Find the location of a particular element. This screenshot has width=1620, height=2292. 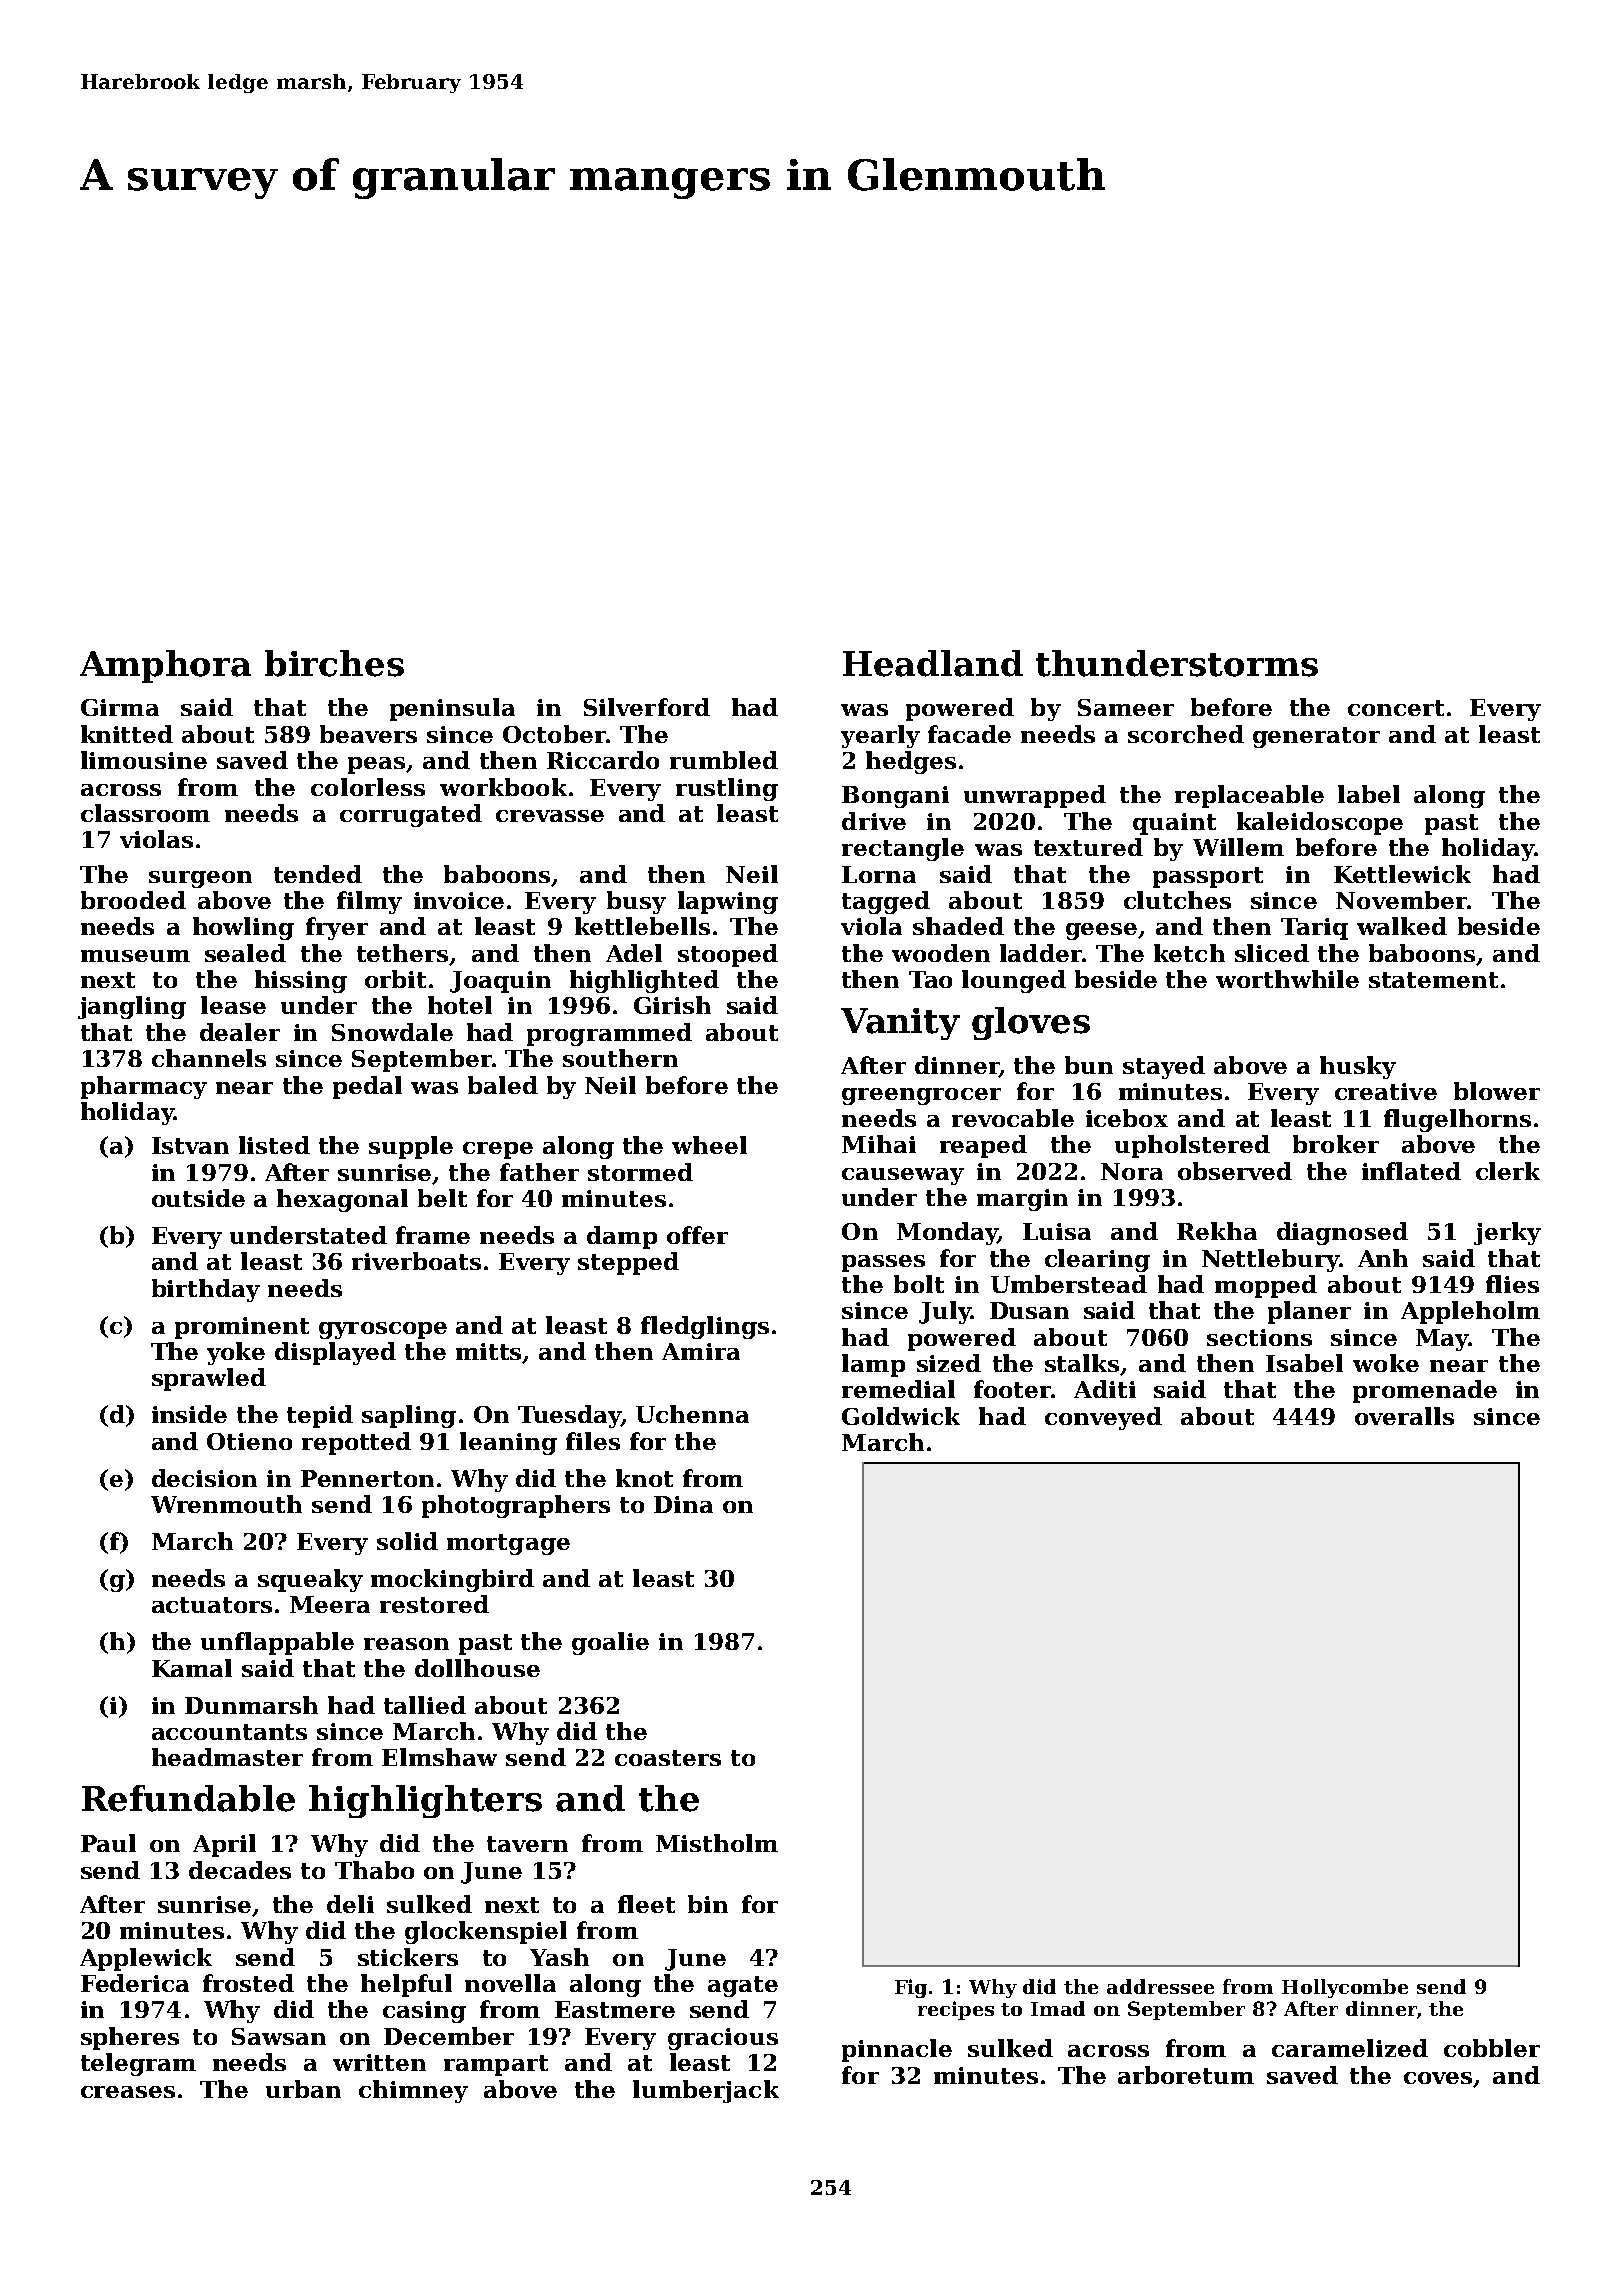

Monday is located at coordinates (947, 1233).
